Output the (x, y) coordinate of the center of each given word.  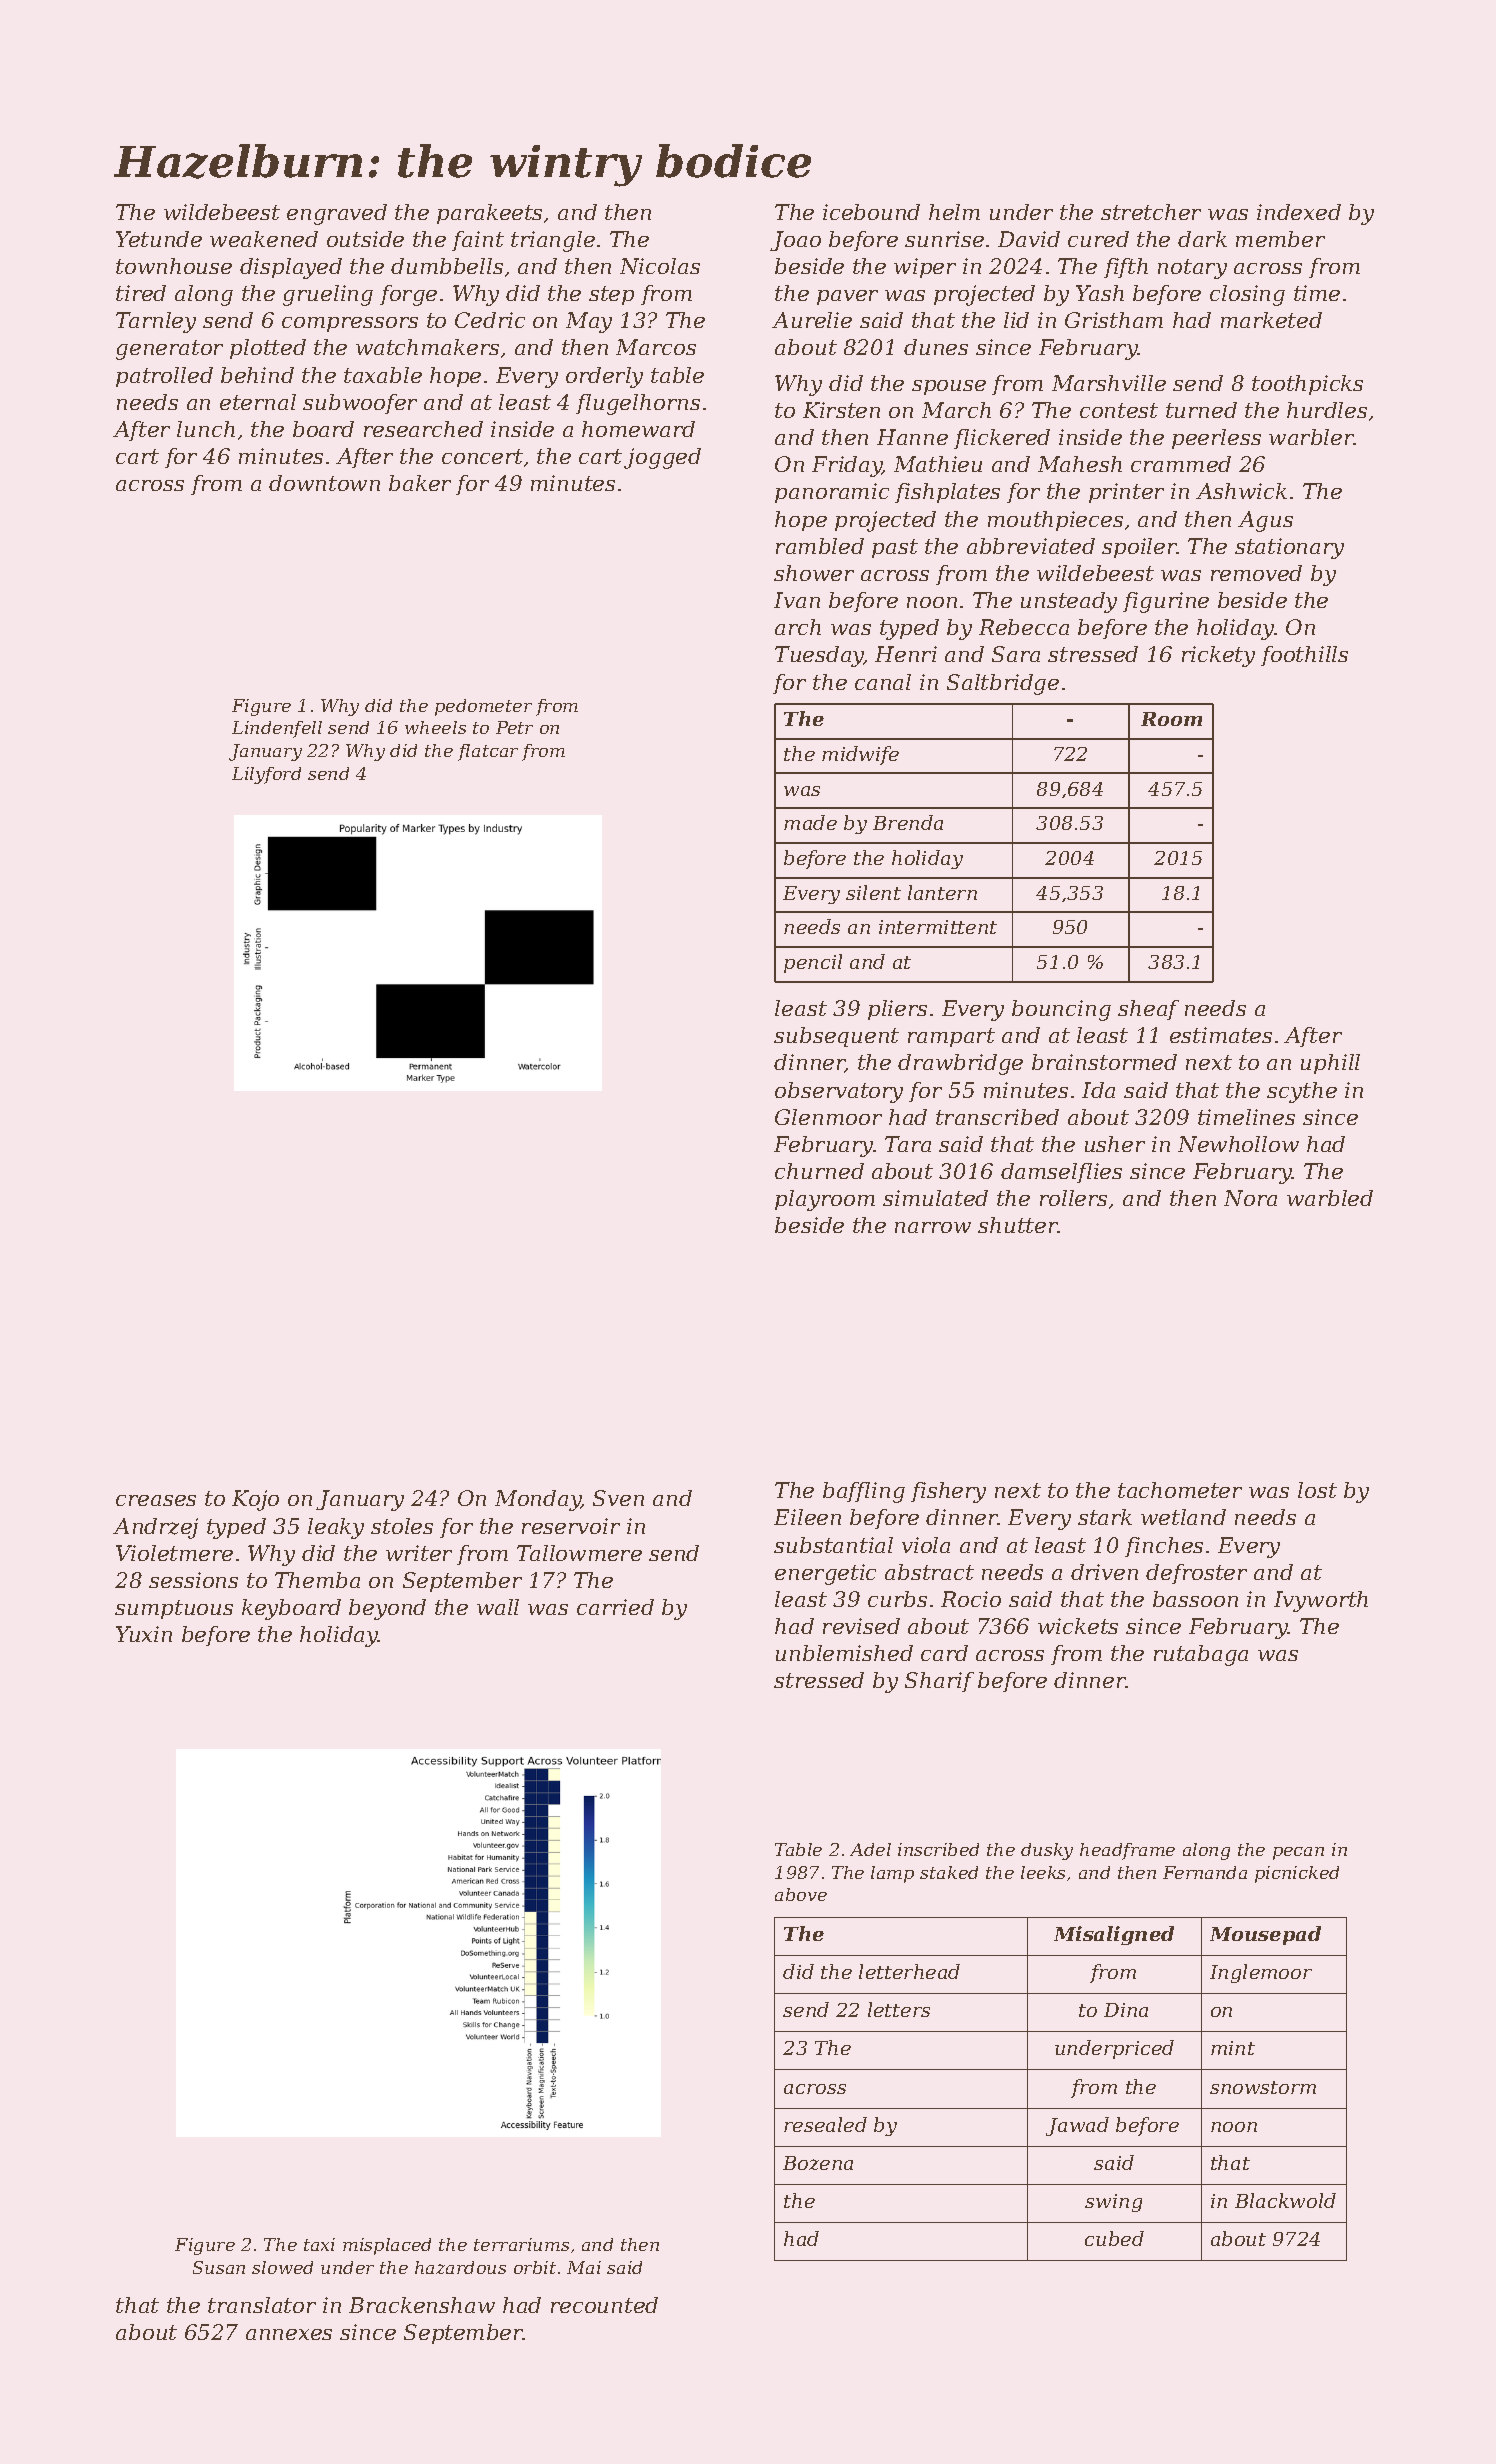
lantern (942, 892)
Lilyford (266, 775)
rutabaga (1201, 1655)
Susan (219, 2267)
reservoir (571, 1526)
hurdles (1327, 410)
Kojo (255, 1500)
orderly (604, 377)
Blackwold (1285, 2200)
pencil (813, 963)
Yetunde (159, 239)
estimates (1221, 1035)
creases (156, 1500)
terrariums (521, 2244)
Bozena (818, 2163)
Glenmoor (828, 1117)
